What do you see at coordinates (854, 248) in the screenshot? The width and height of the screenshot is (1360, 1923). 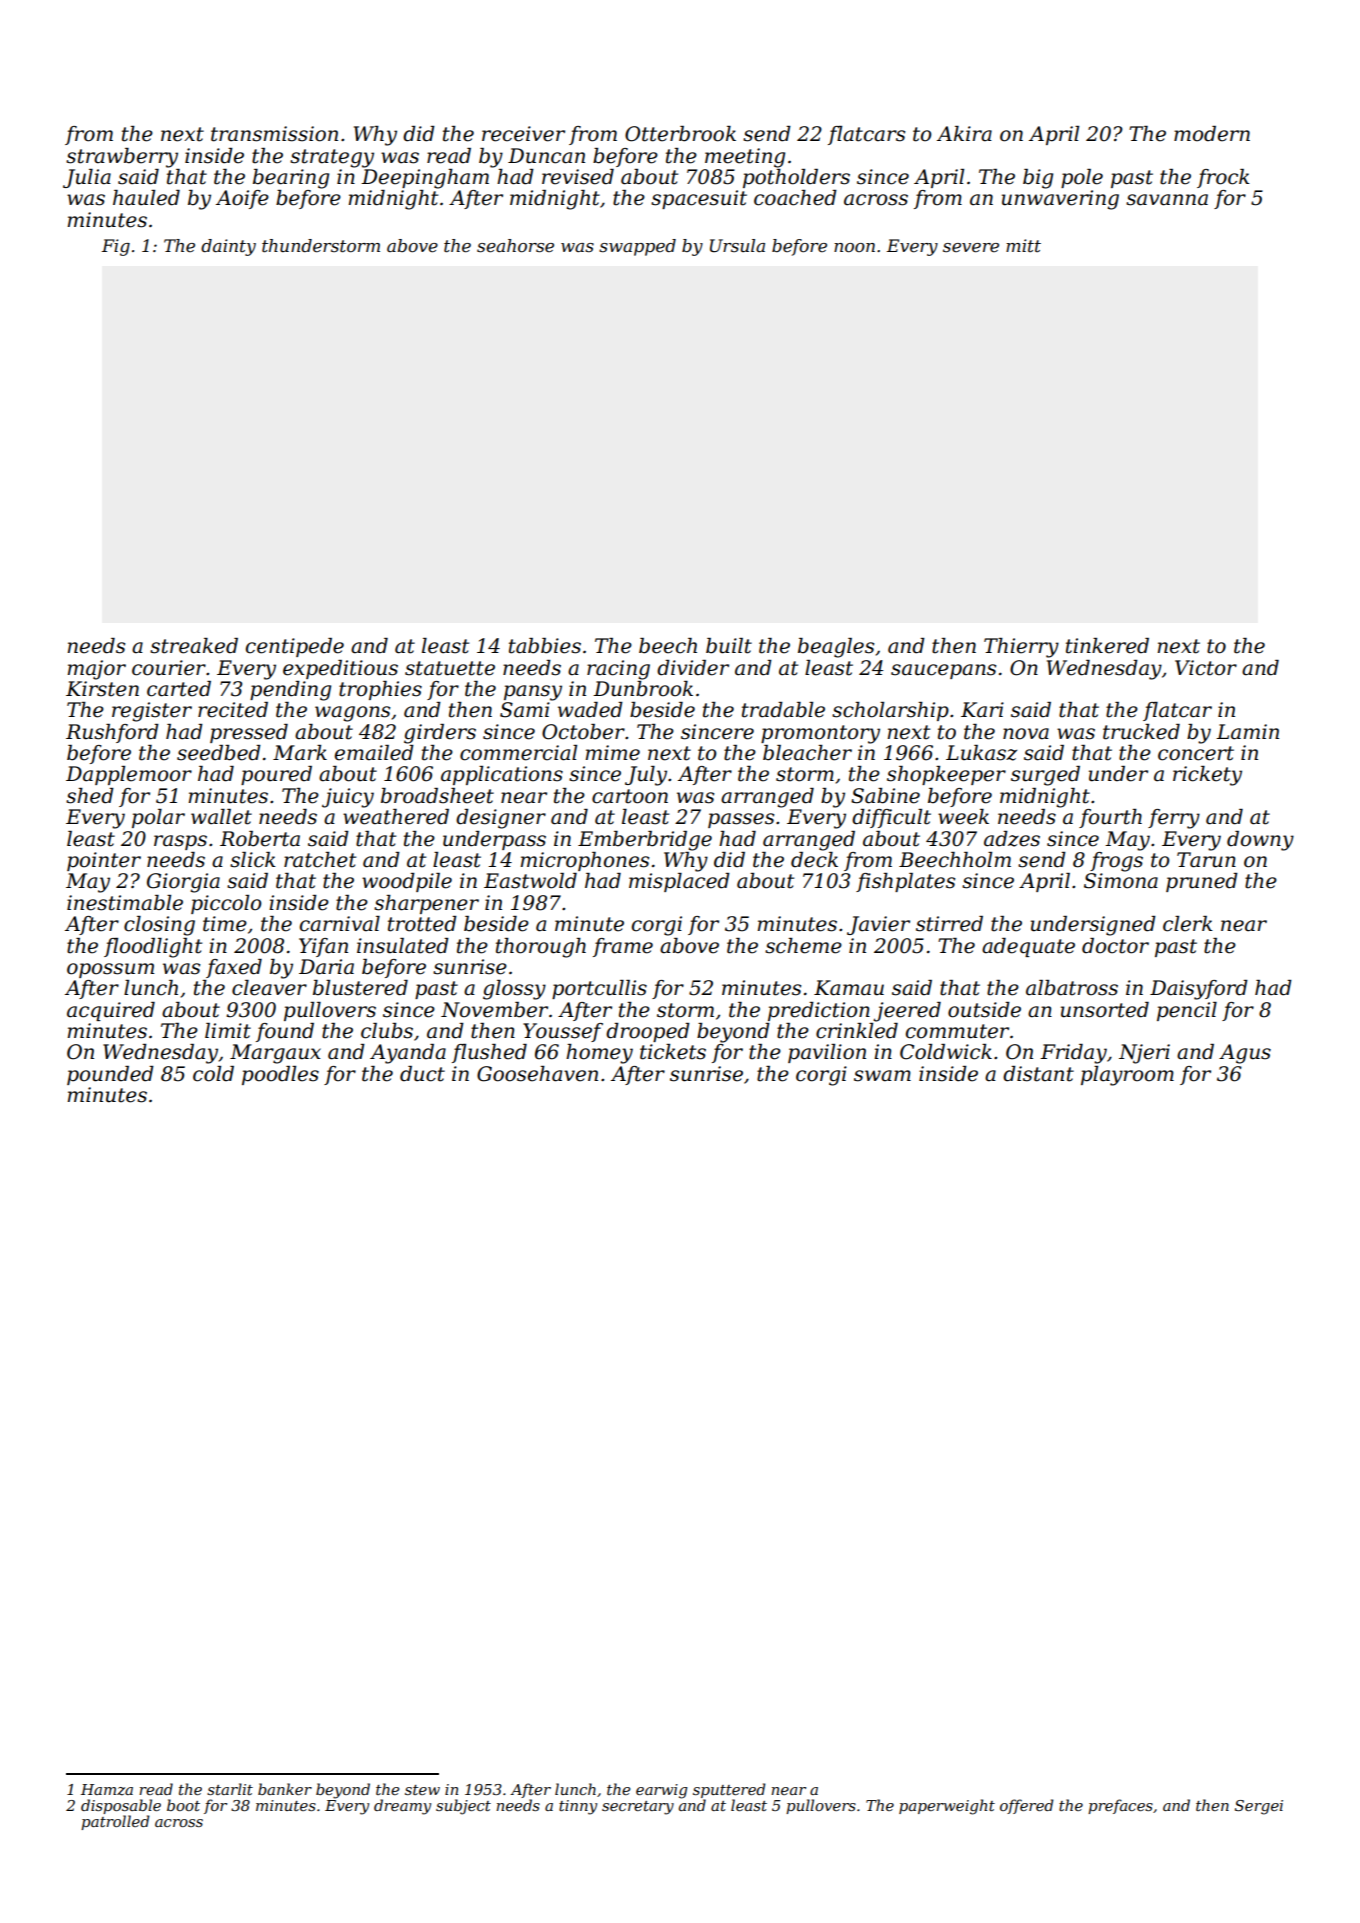 I see `noon` at bounding box center [854, 248].
